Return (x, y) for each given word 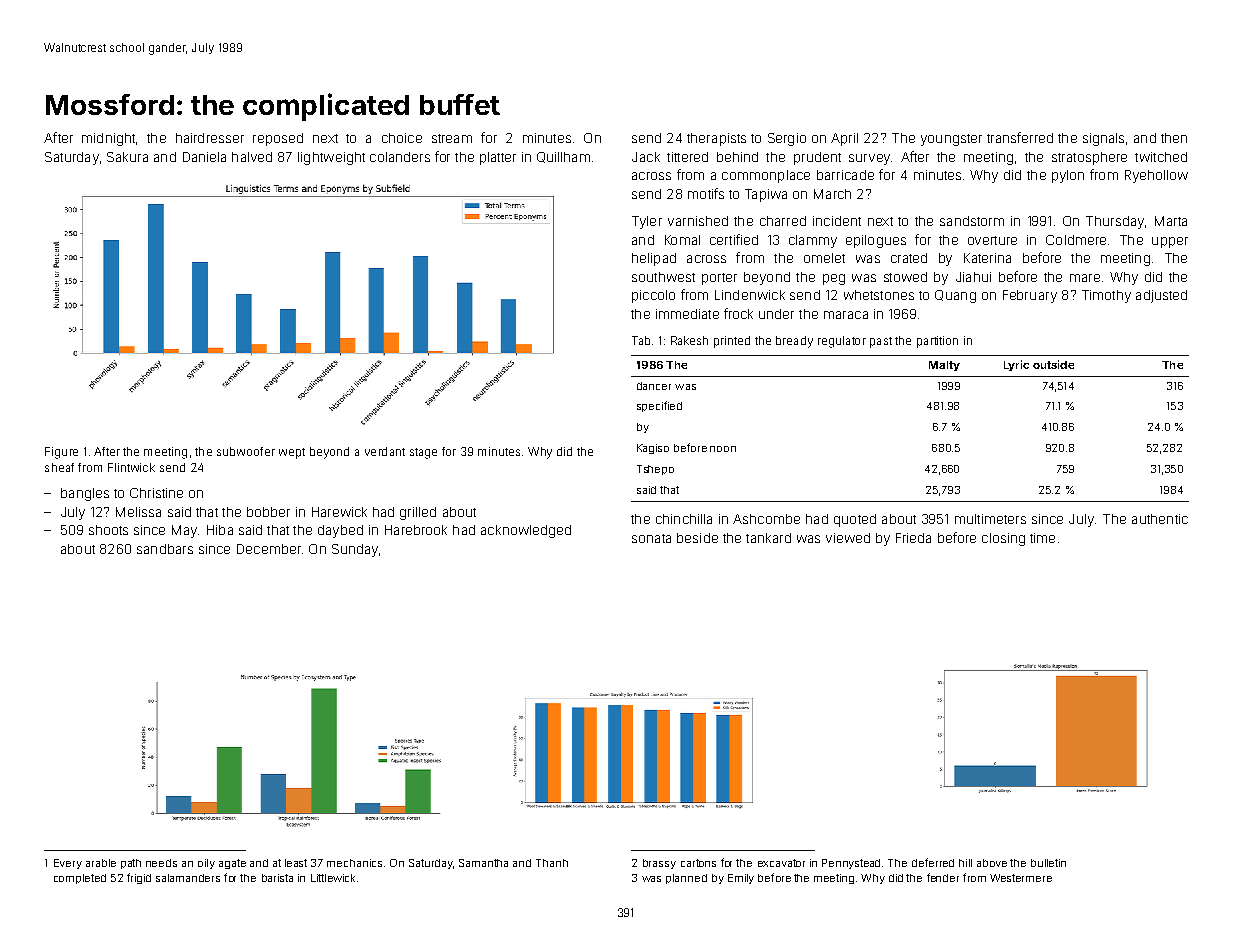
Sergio (787, 139)
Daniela (204, 157)
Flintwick (131, 467)
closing (1003, 539)
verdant (385, 451)
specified (659, 406)
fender (943, 877)
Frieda (913, 538)
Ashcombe (766, 519)
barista (277, 878)
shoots (108, 530)
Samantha (483, 863)
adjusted (1161, 296)
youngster (951, 140)
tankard (768, 538)
